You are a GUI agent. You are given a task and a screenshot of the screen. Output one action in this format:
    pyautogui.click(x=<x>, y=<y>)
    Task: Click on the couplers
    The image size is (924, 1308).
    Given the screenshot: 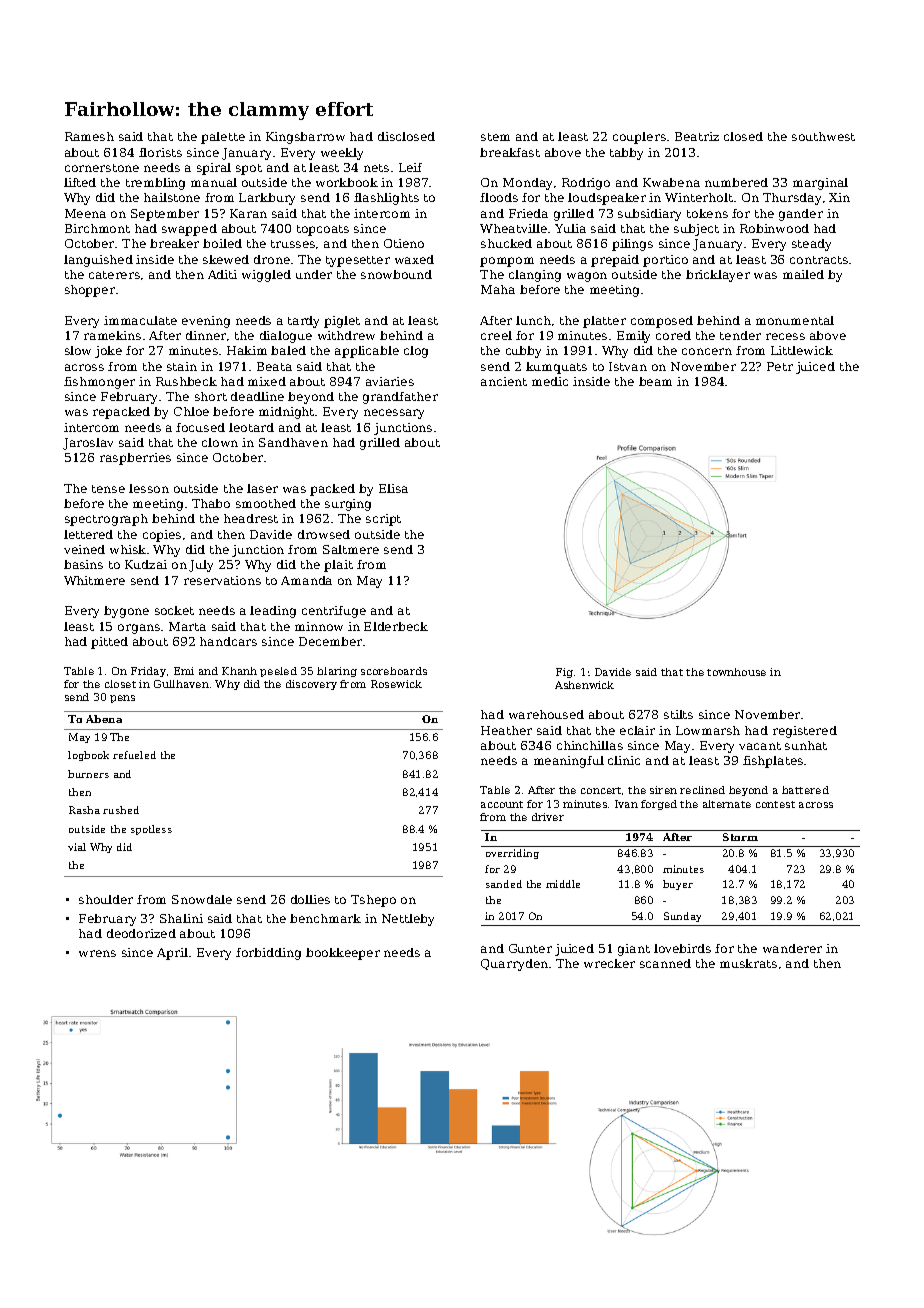 What is the action you would take?
    pyautogui.click(x=639, y=138)
